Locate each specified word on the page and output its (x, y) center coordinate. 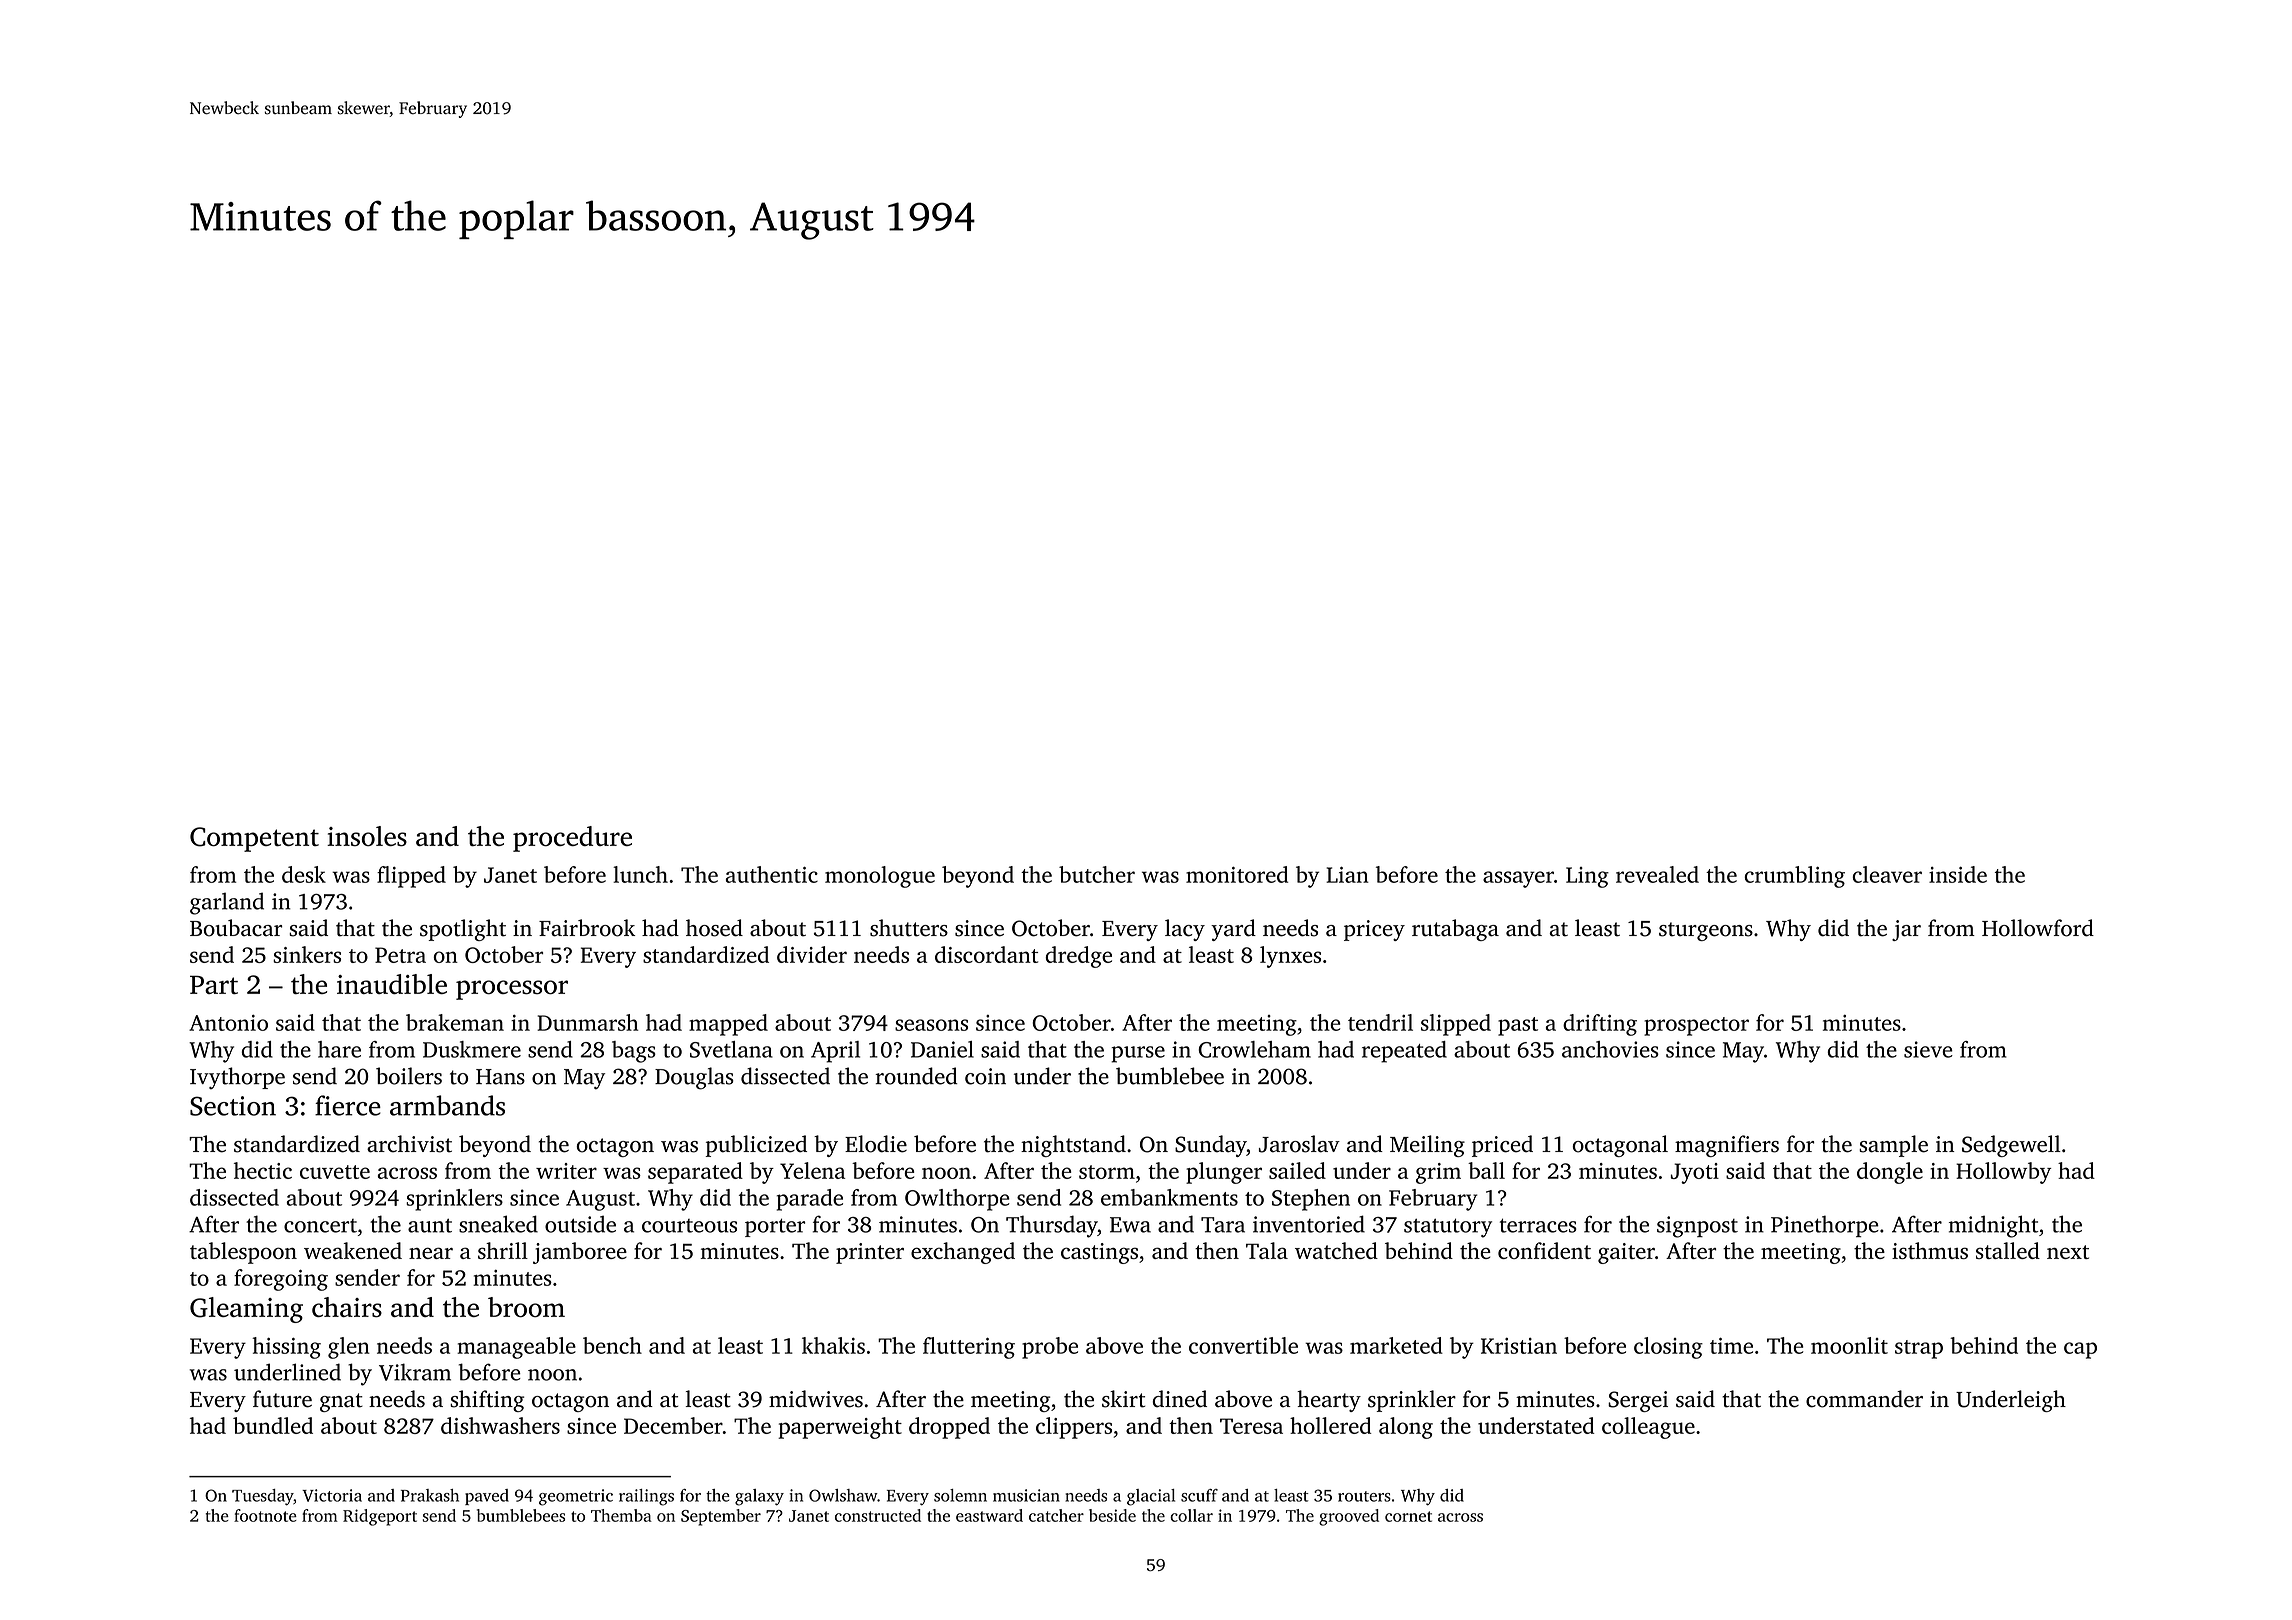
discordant (986, 954)
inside (1958, 874)
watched (1336, 1250)
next (2068, 1252)
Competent (254, 839)
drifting (1600, 1025)
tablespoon (243, 1253)
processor (512, 990)
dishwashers (500, 1425)
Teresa (1251, 1426)
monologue (880, 877)
